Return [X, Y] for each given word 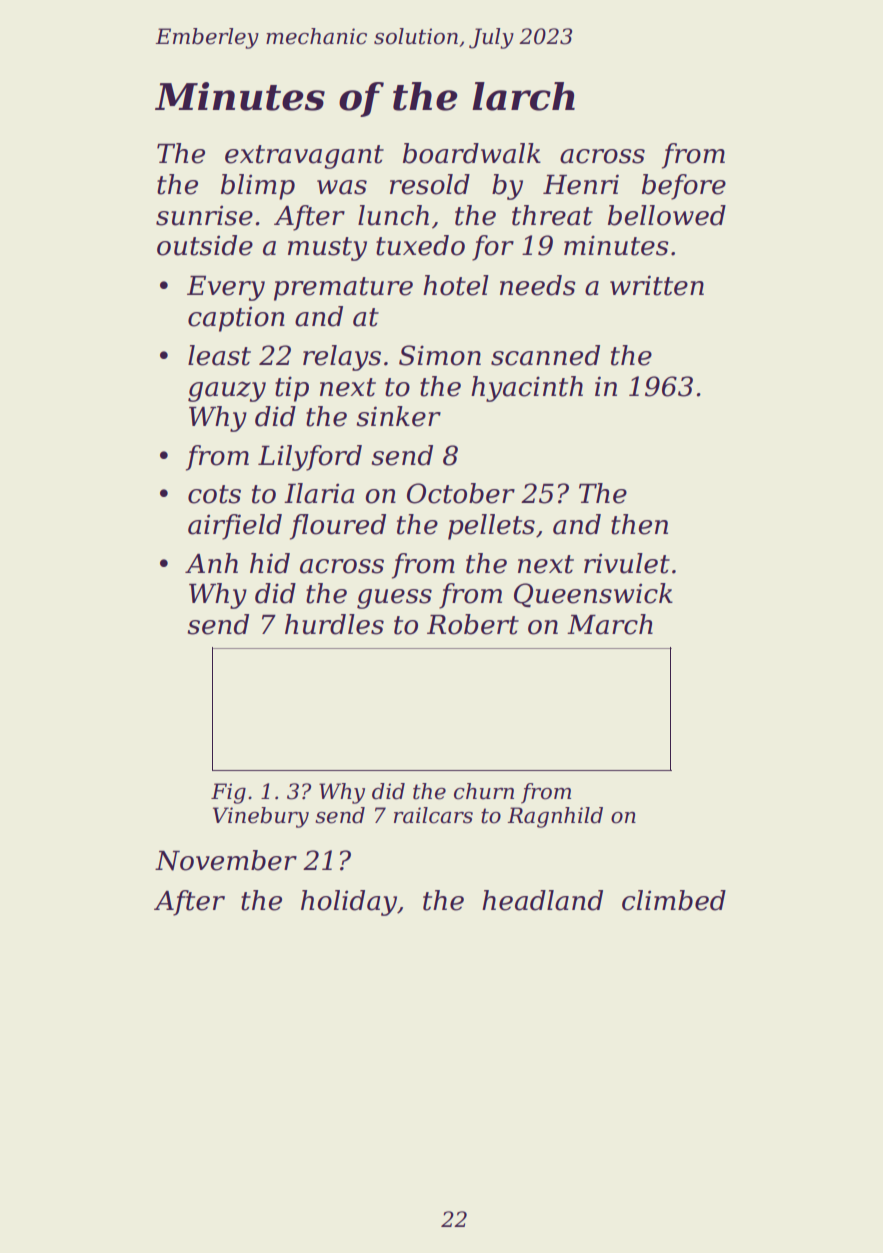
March [610, 624]
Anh [211, 563]
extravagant [304, 157]
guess [394, 599]
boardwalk [472, 153]
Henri [581, 184]
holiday [349, 903]
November [226, 860]
